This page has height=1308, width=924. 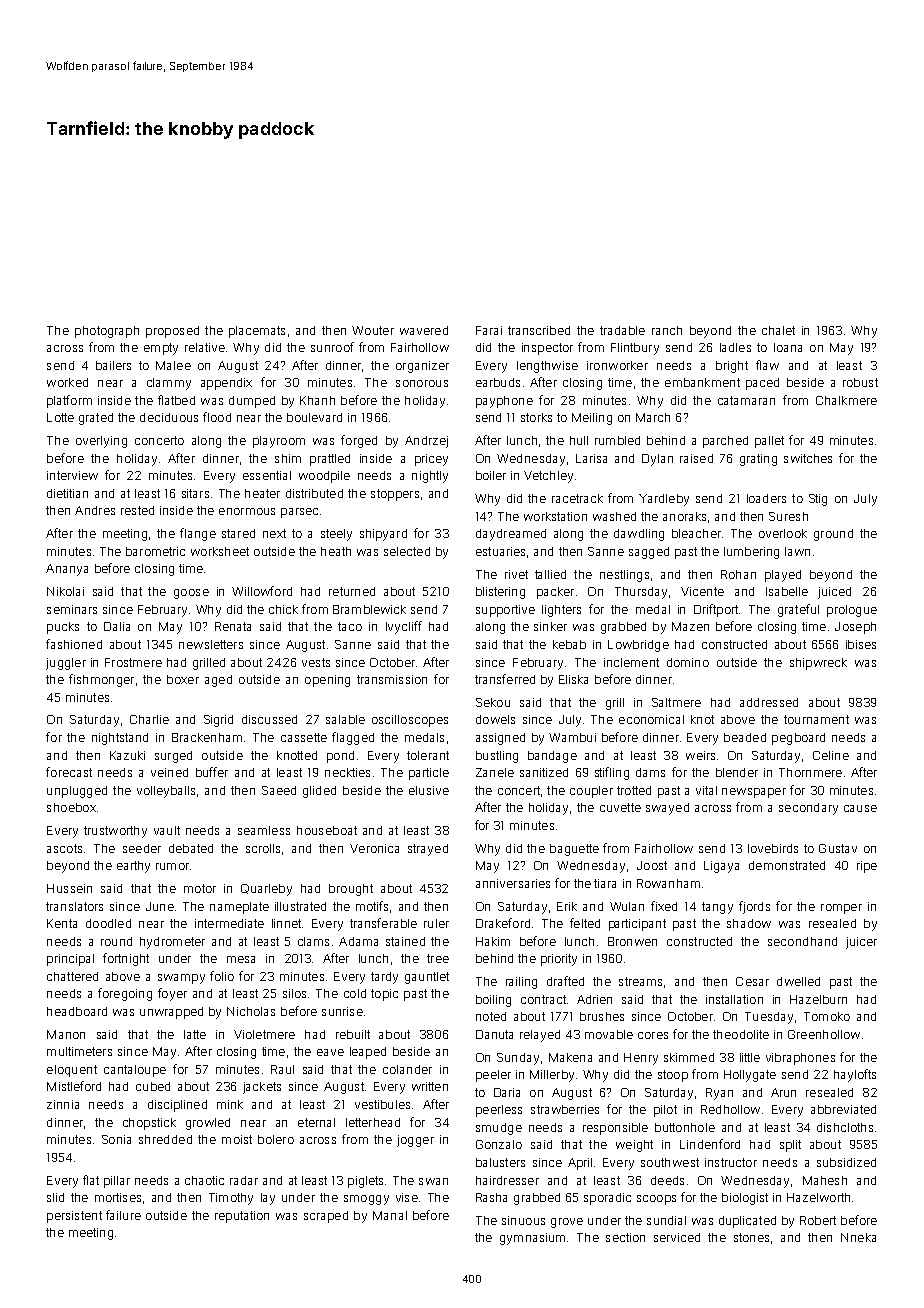 I want to click on relayed, so click(x=540, y=1036).
